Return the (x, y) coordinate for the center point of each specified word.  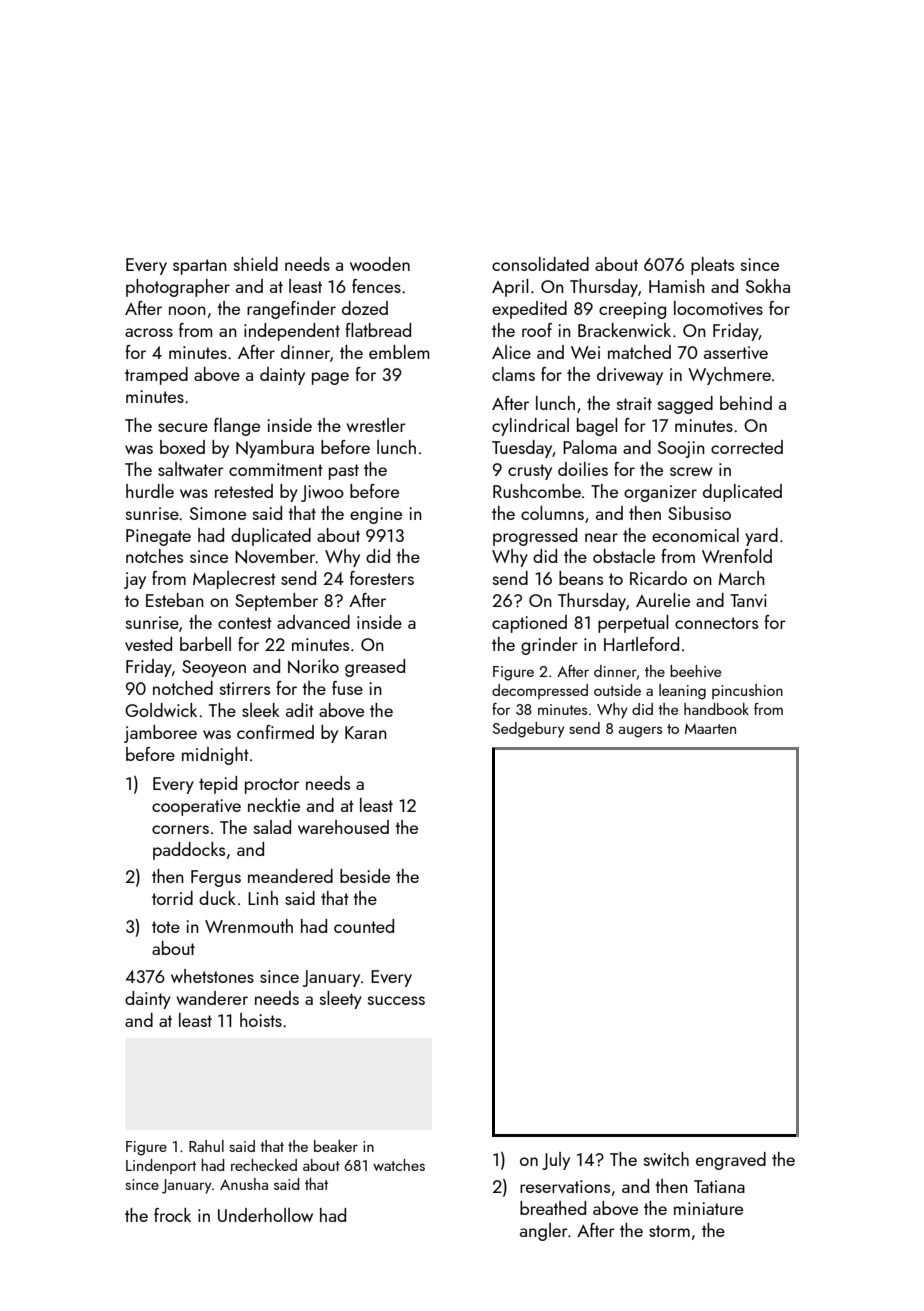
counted (364, 926)
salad (272, 827)
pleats (712, 266)
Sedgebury (528, 730)
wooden (380, 264)
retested (244, 491)
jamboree (160, 734)
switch (666, 1159)
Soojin (681, 449)
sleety (341, 1000)
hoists (261, 1020)
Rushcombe (537, 491)
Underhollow (265, 1215)
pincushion (747, 691)
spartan (200, 267)
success (396, 1000)
